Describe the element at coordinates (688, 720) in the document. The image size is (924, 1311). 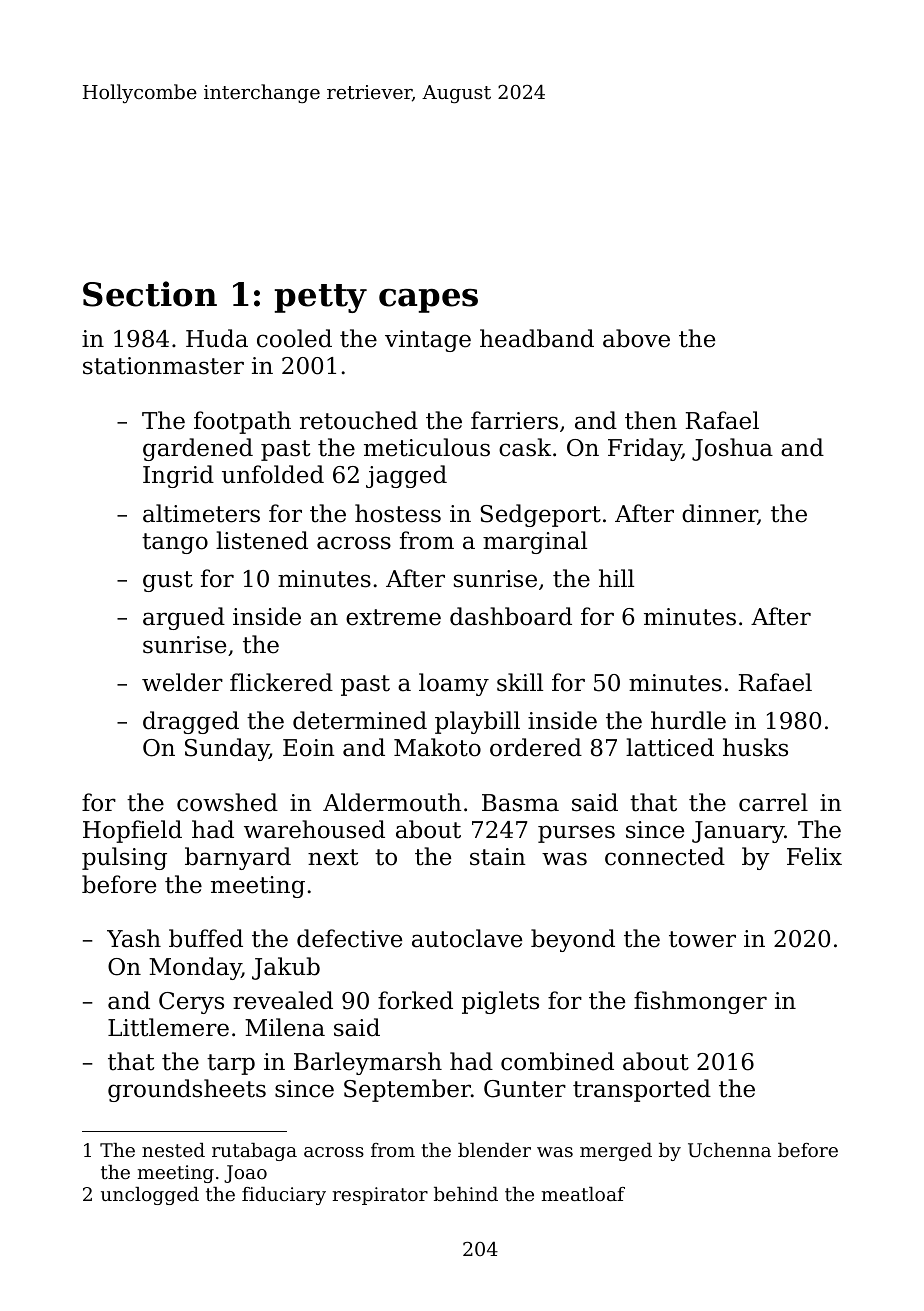
I see `hurdle` at that location.
